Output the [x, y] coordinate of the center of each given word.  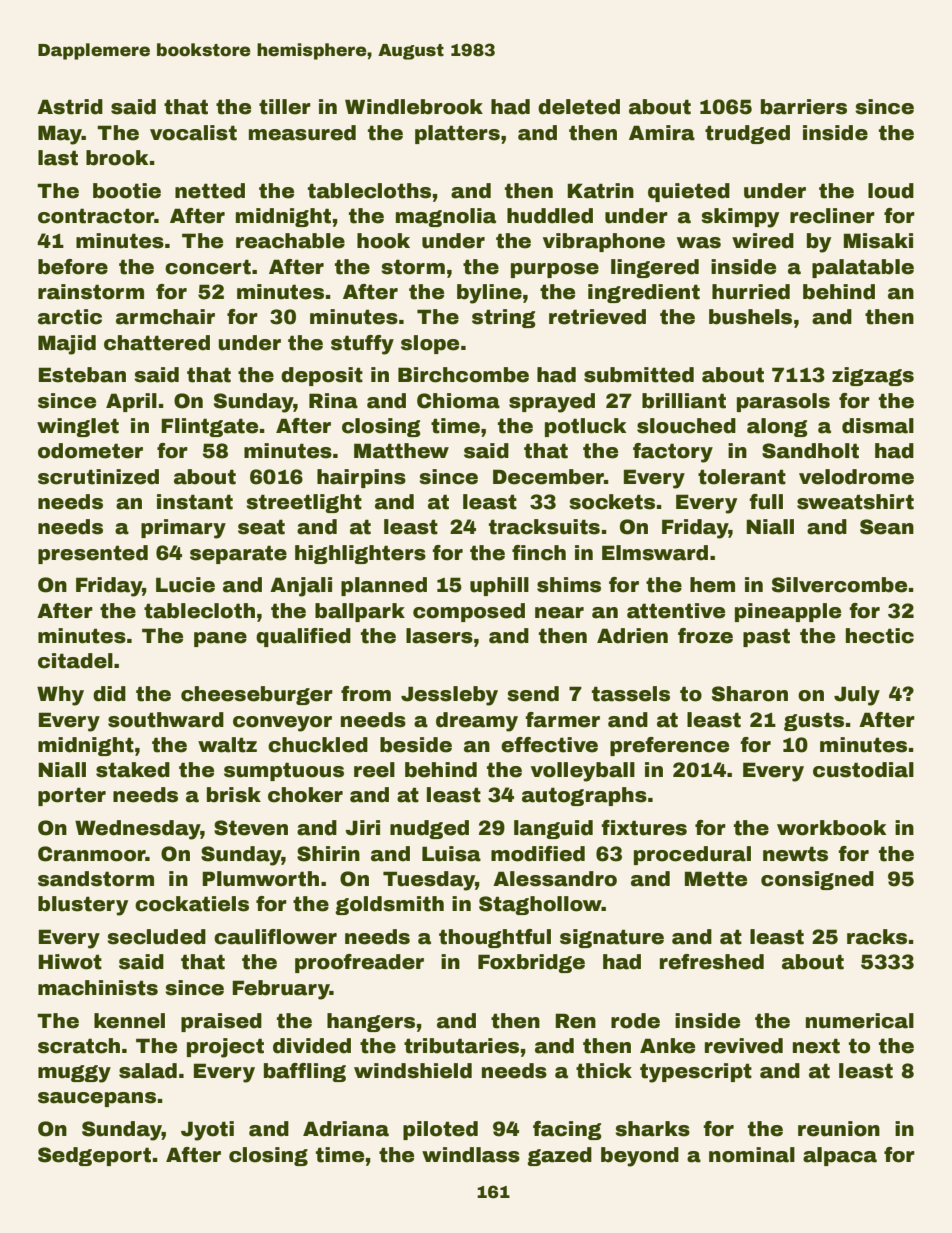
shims [569, 585]
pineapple [788, 612]
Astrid [70, 107]
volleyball [583, 772]
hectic [880, 636]
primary [183, 529]
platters [457, 134]
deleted [579, 107]
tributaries [461, 1046]
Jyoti [207, 1131]
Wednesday [138, 830]
